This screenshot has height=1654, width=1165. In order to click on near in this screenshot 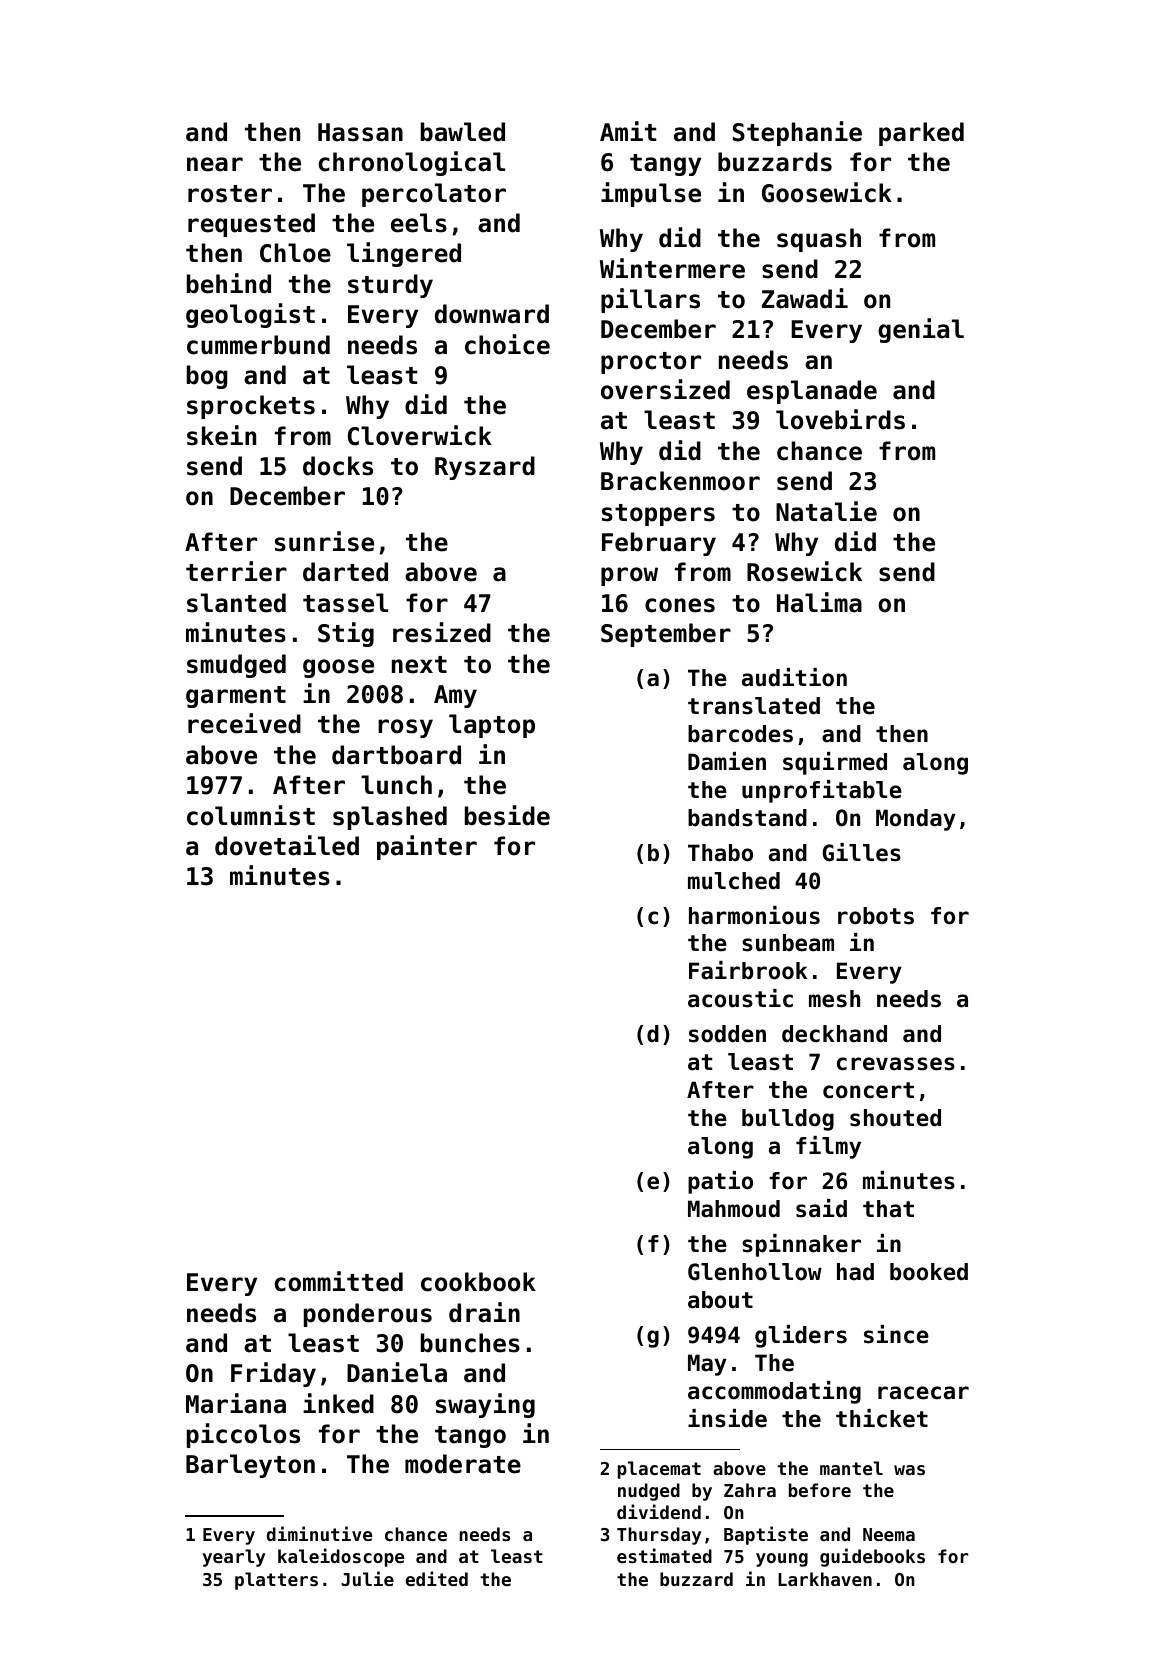, I will do `click(215, 164)`.
